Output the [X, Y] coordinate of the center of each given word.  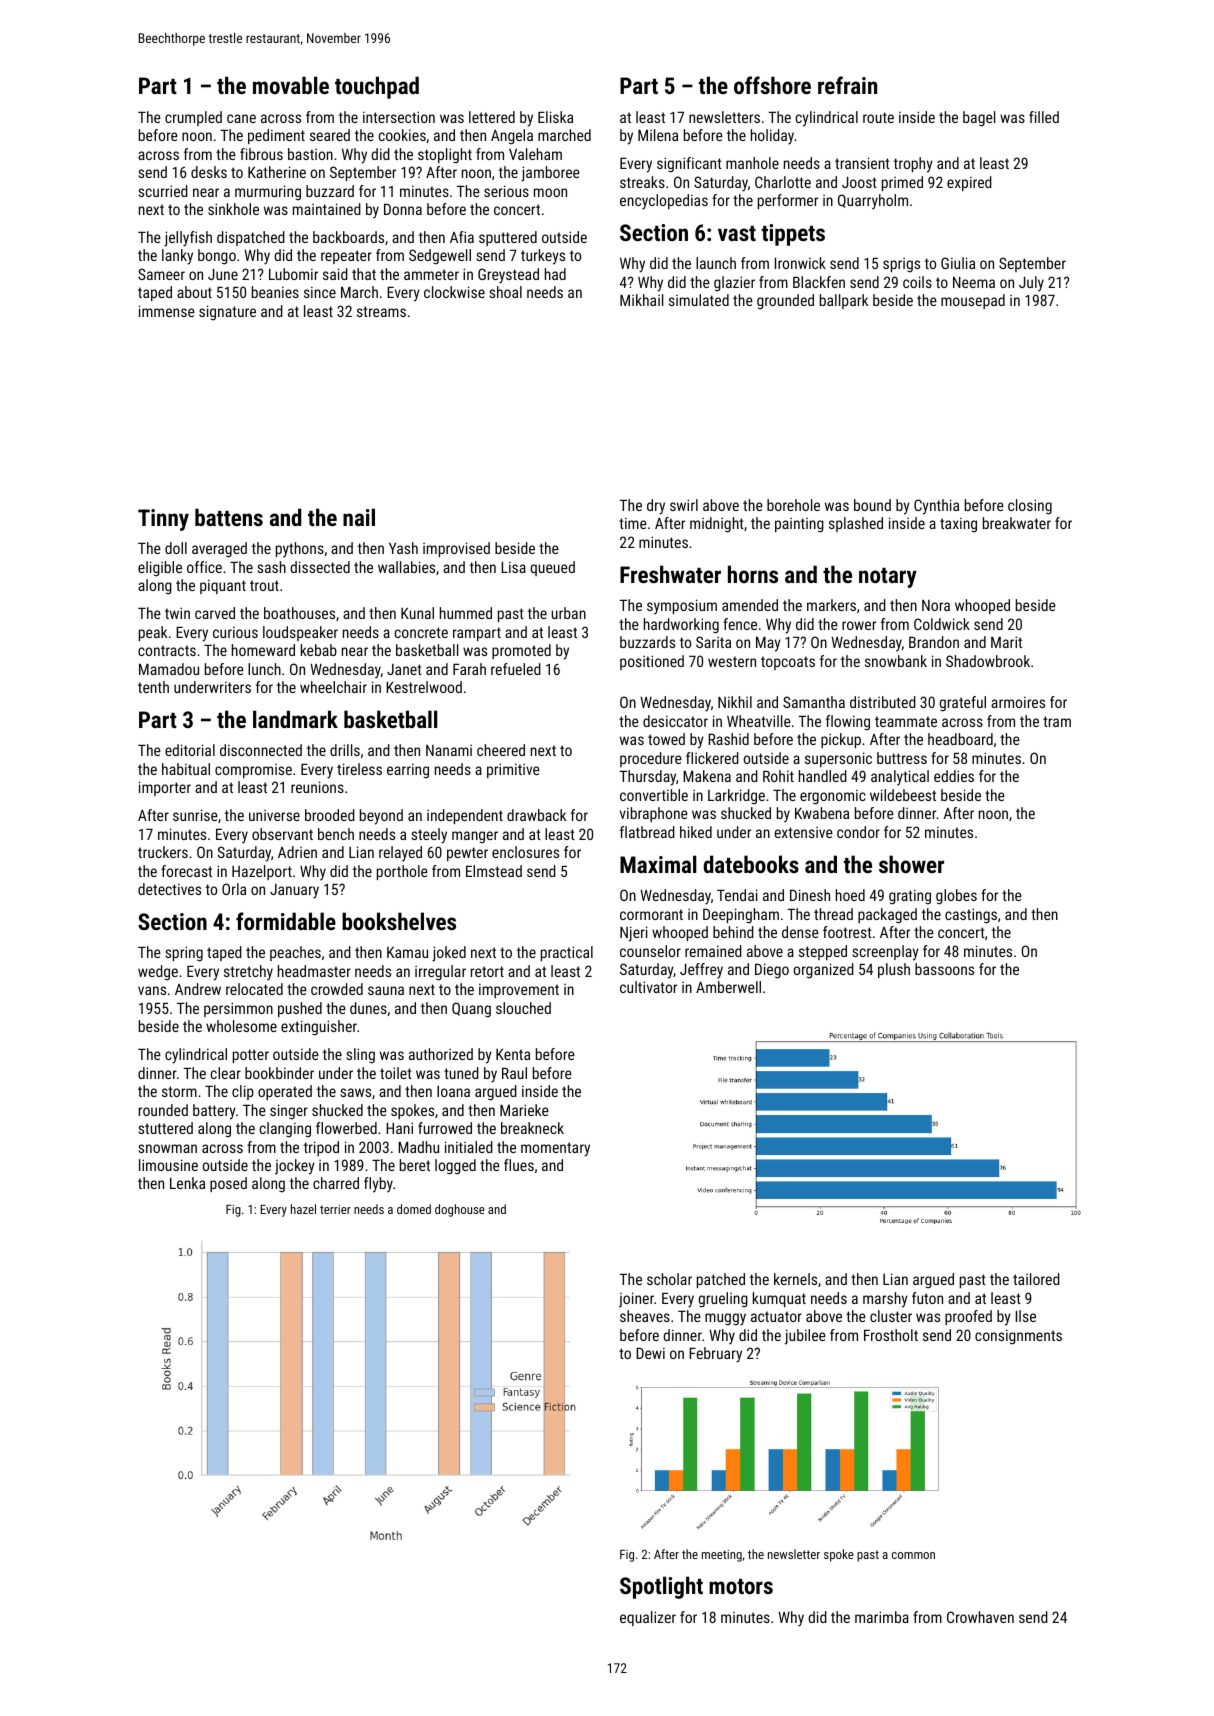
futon [927, 1298]
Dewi [650, 1353]
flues [519, 1165]
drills [345, 750]
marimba [882, 1617]
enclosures [525, 852]
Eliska [555, 117]
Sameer [161, 274]
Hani [399, 1128]
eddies [954, 776]
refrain [847, 85]
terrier [335, 1209]
